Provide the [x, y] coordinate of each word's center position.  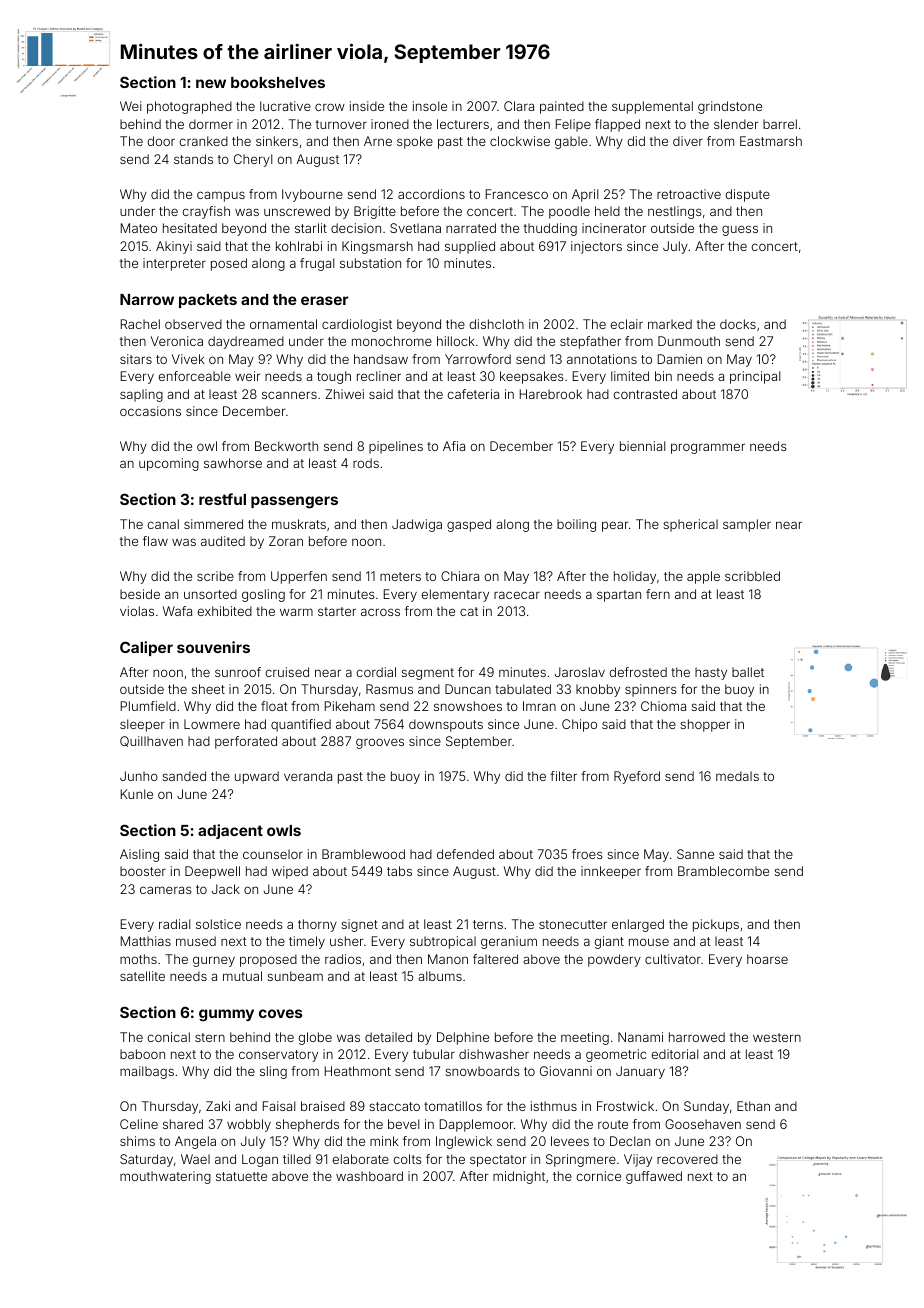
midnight [519, 1177]
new [211, 83]
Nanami [640, 1037]
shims [137, 1141]
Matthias [146, 941]
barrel [780, 124]
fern [658, 594]
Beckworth [286, 446]
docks [738, 324]
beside [140, 594]
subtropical [443, 942]
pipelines [396, 447]
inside [367, 106]
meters [400, 576]
